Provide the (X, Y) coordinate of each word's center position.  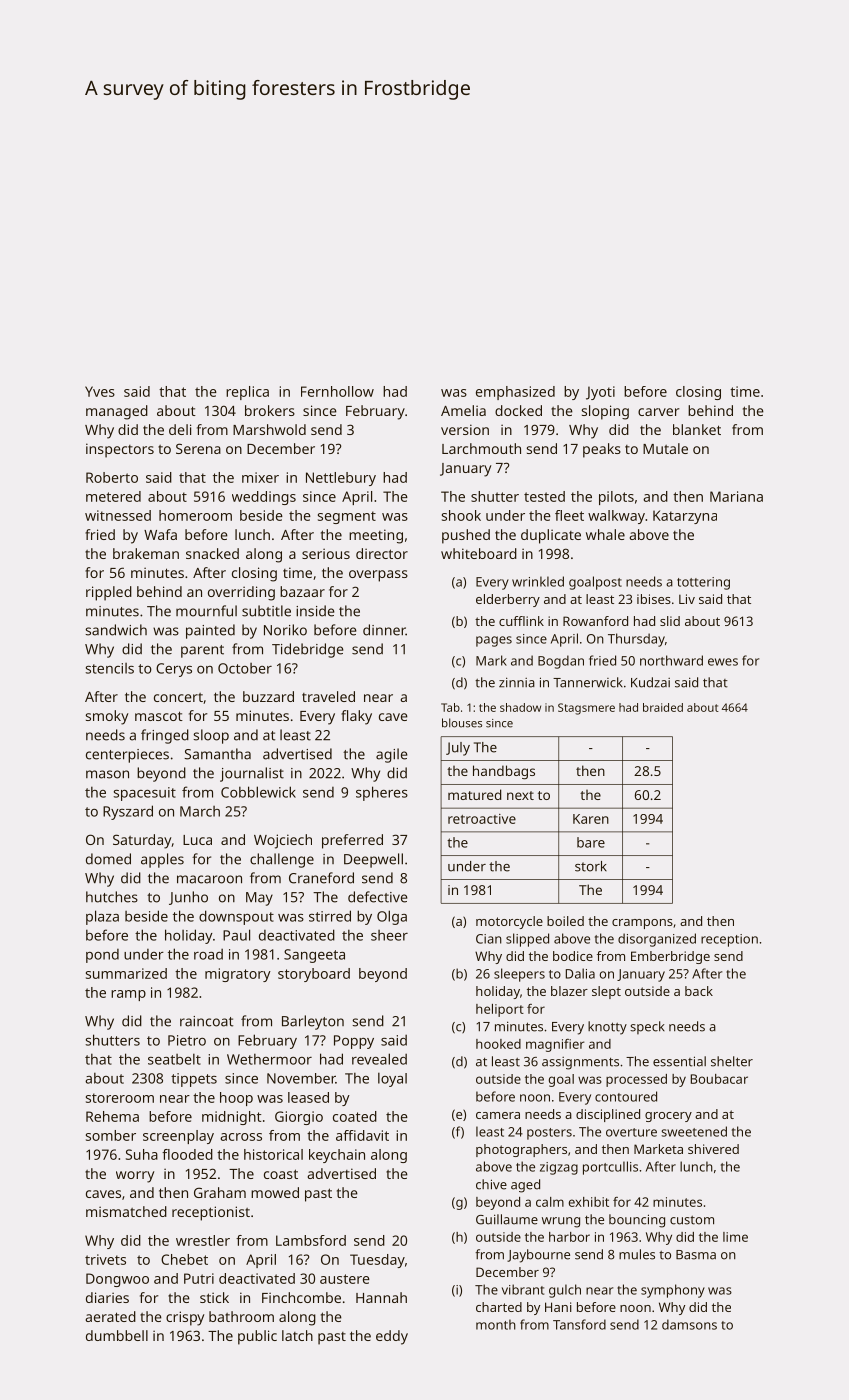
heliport (500, 1010)
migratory (238, 975)
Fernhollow (337, 391)
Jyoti (600, 393)
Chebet (184, 1259)
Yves (100, 391)
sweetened (694, 1131)
